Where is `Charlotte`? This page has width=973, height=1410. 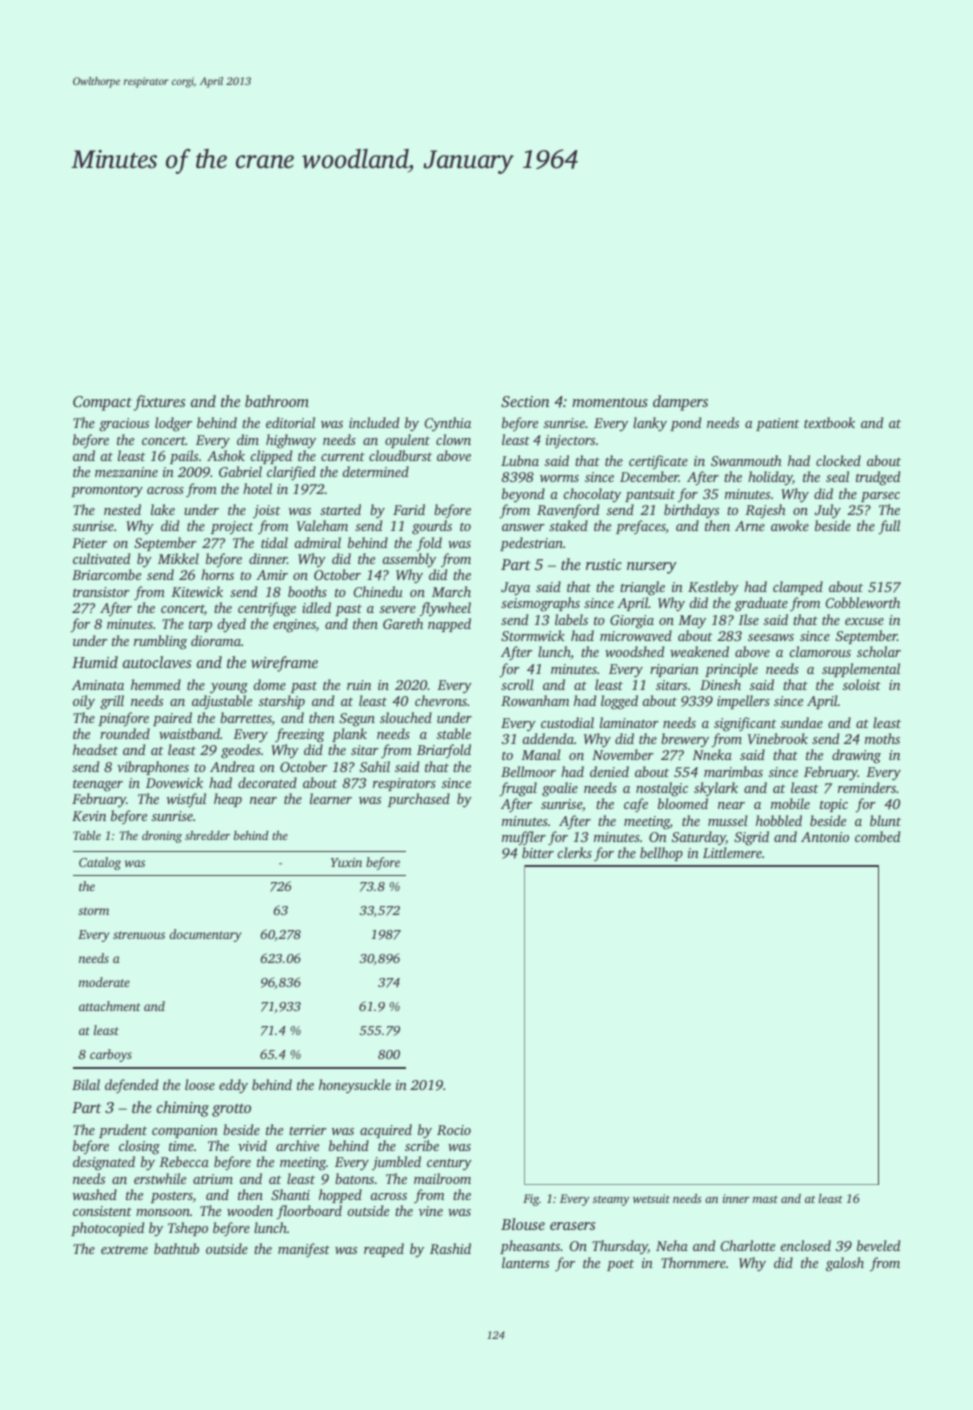 Charlotte is located at coordinates (747, 1245).
